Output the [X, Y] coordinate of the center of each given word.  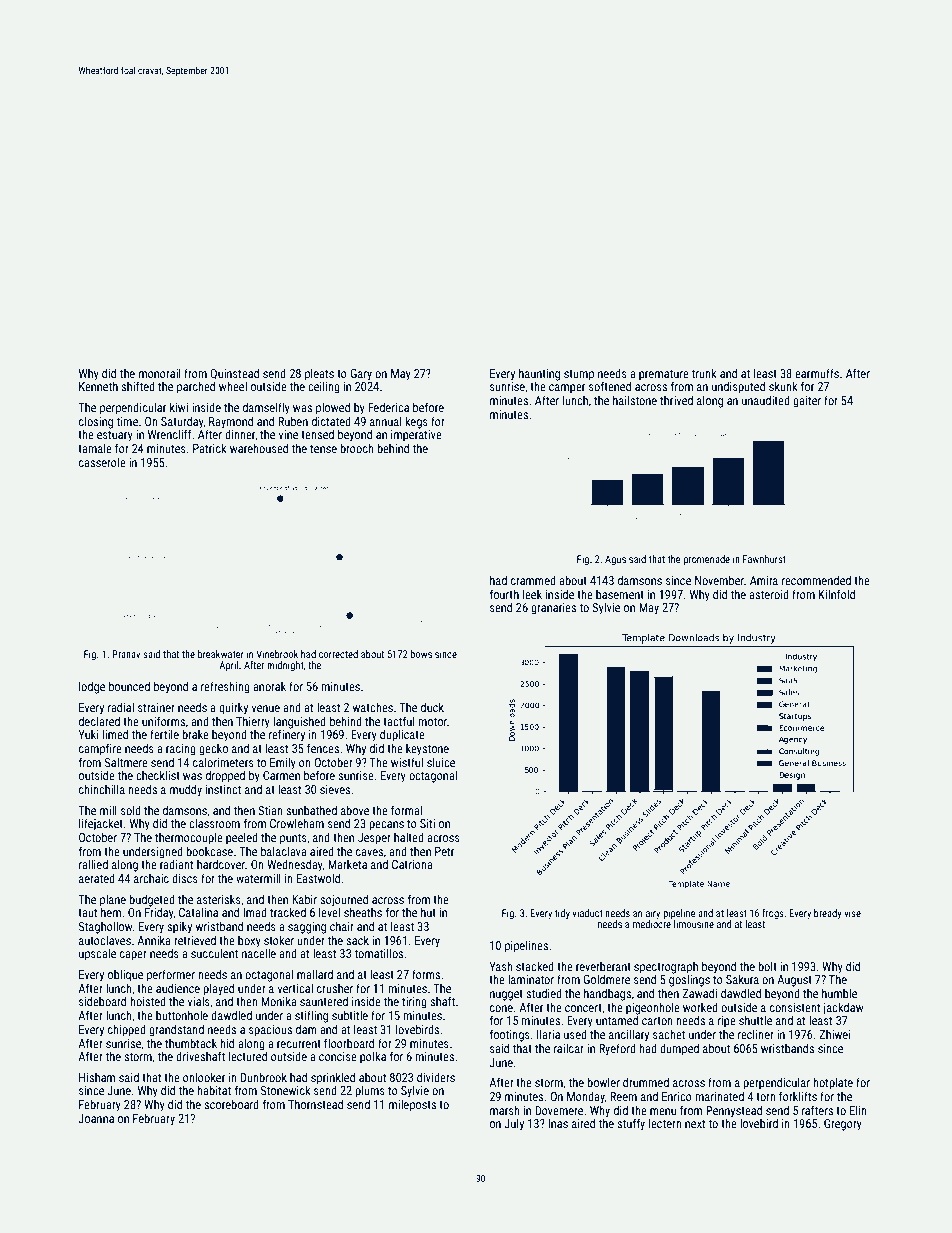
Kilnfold [837, 594]
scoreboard [231, 1104]
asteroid [769, 594]
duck [432, 707]
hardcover [221, 864]
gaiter [807, 402]
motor [432, 722]
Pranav [126, 654]
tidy [562, 914]
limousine [694, 924]
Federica [388, 407]
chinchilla [102, 789]
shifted [138, 386]
